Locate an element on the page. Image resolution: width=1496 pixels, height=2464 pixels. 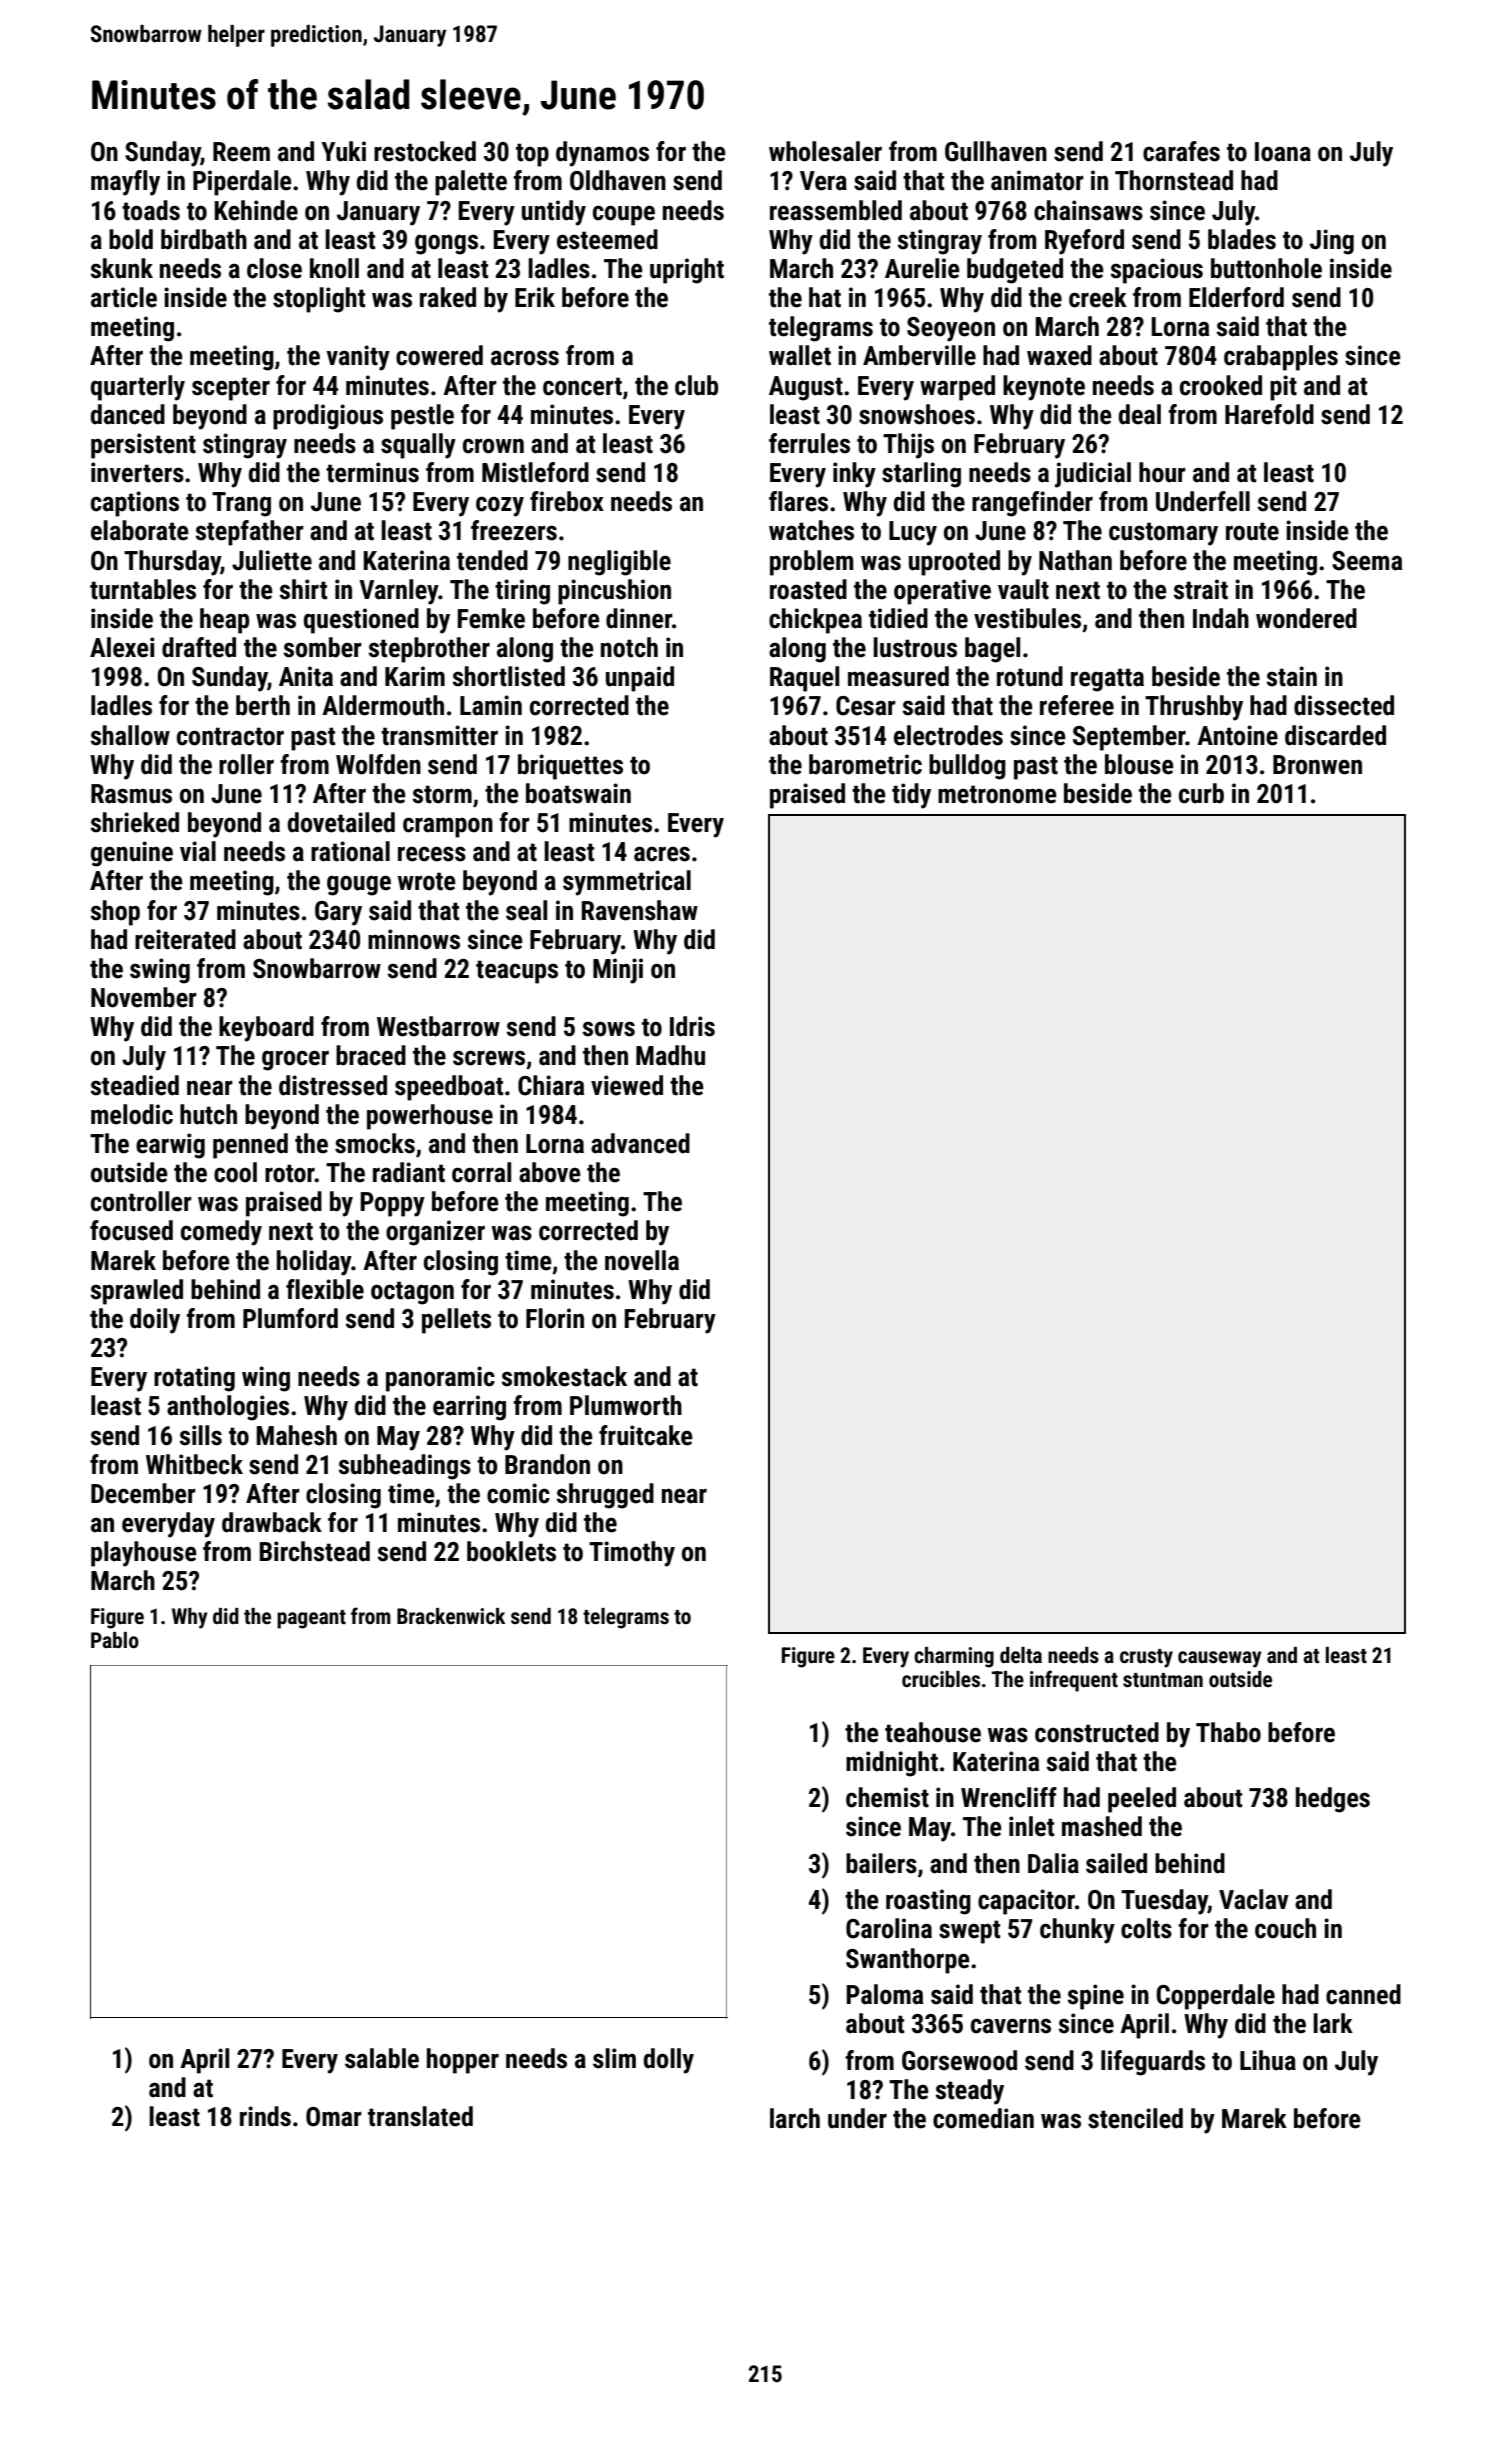
rinds is located at coordinates (265, 2116).
